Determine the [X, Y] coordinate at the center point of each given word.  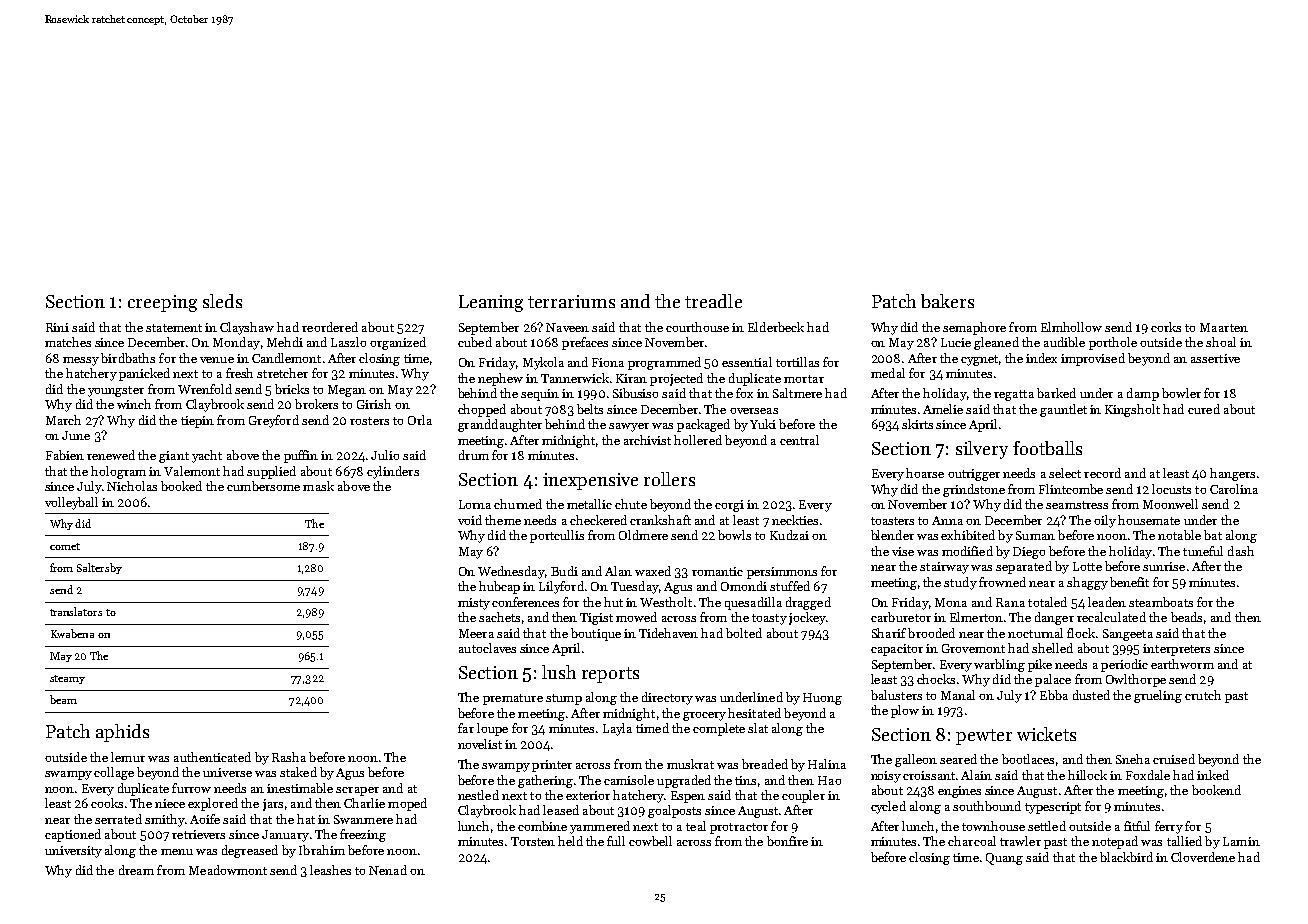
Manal [958, 695]
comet [65, 546]
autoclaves [487, 648]
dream [136, 870]
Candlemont [286, 358]
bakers [947, 301]
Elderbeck [776, 327]
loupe [492, 729]
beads [1186, 617]
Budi [564, 571]
